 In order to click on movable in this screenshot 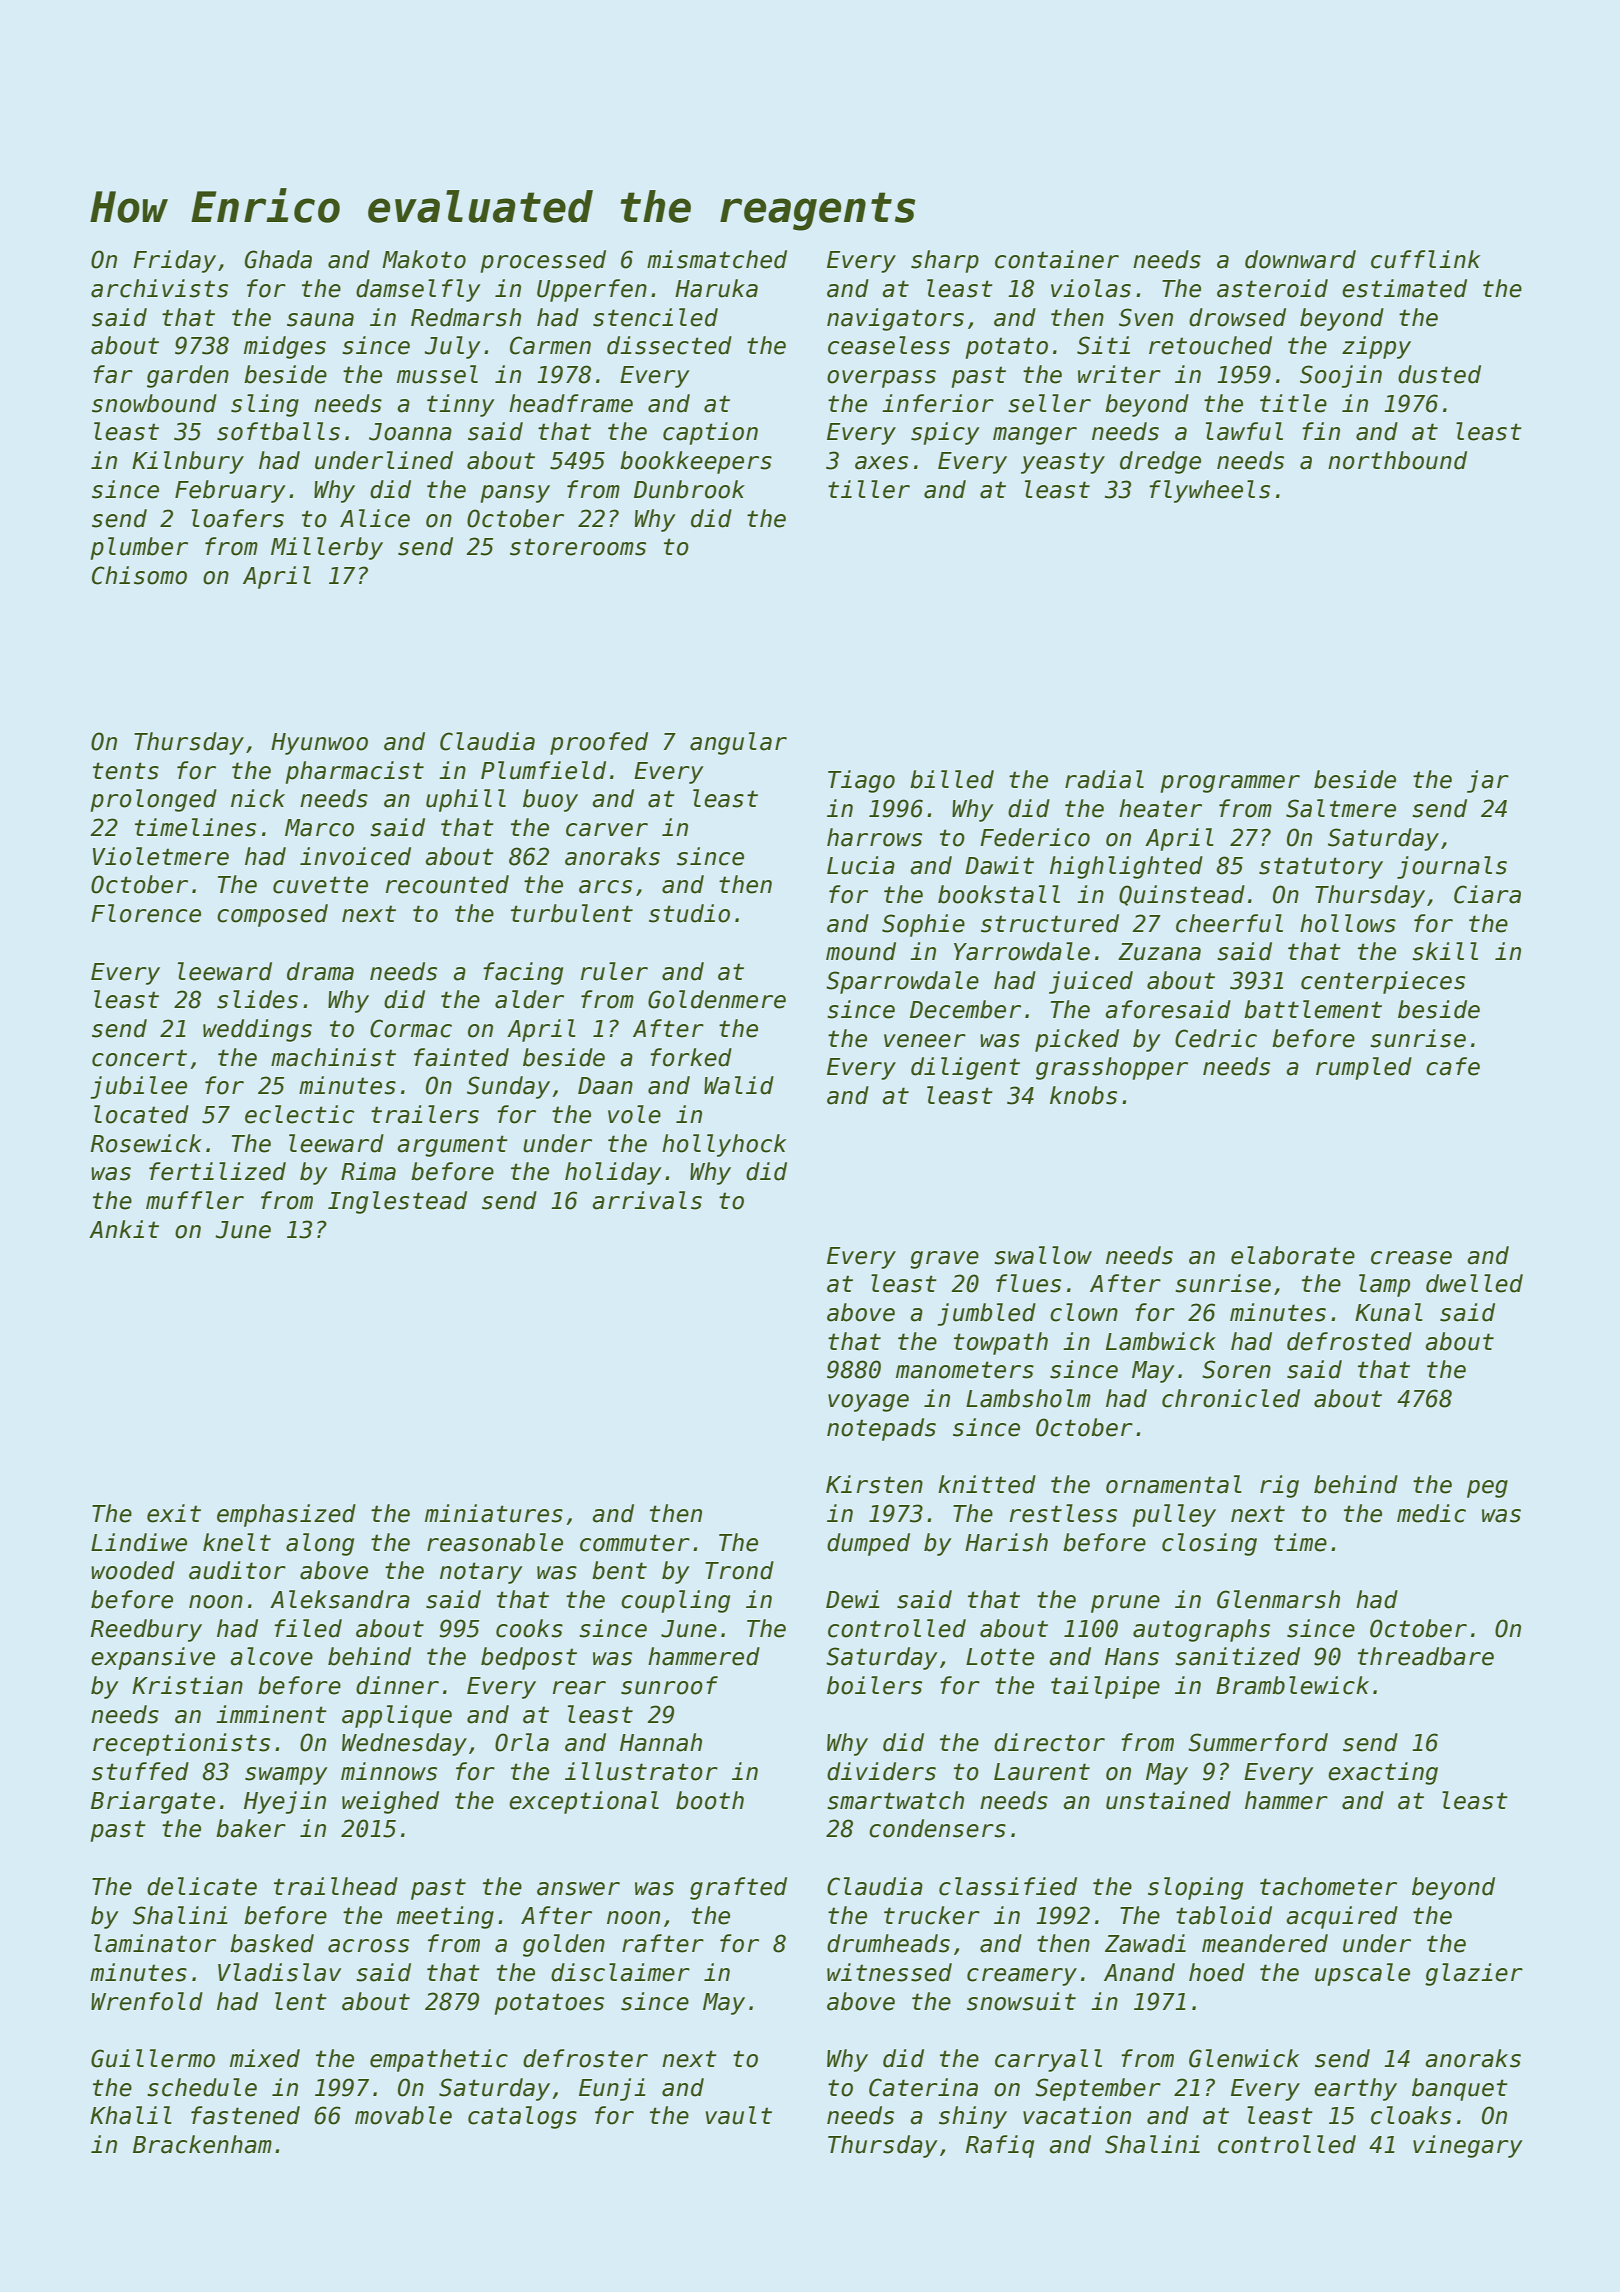, I will do `click(403, 2115)`.
